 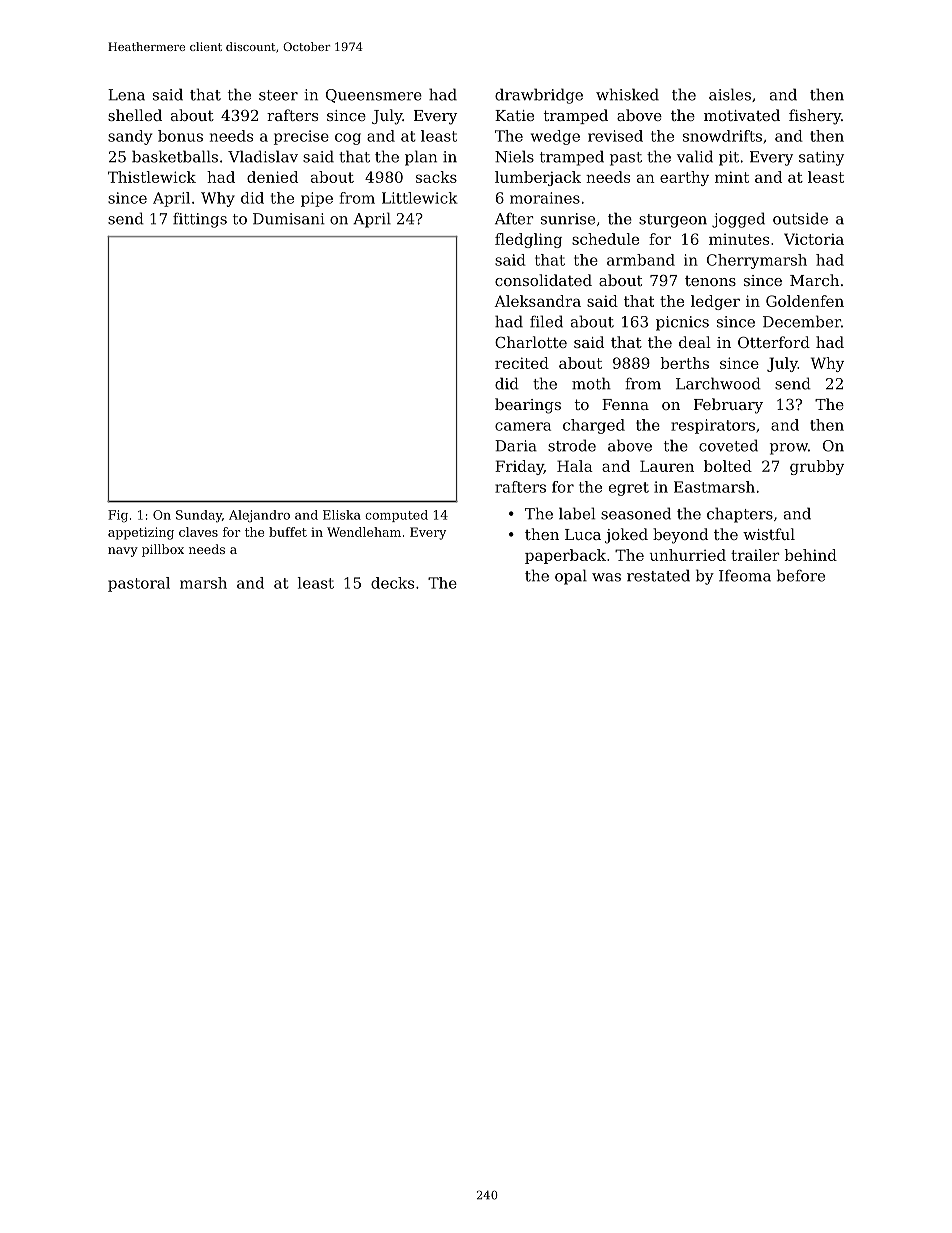 What do you see at coordinates (774, 342) in the image?
I see `Otterford` at bounding box center [774, 342].
